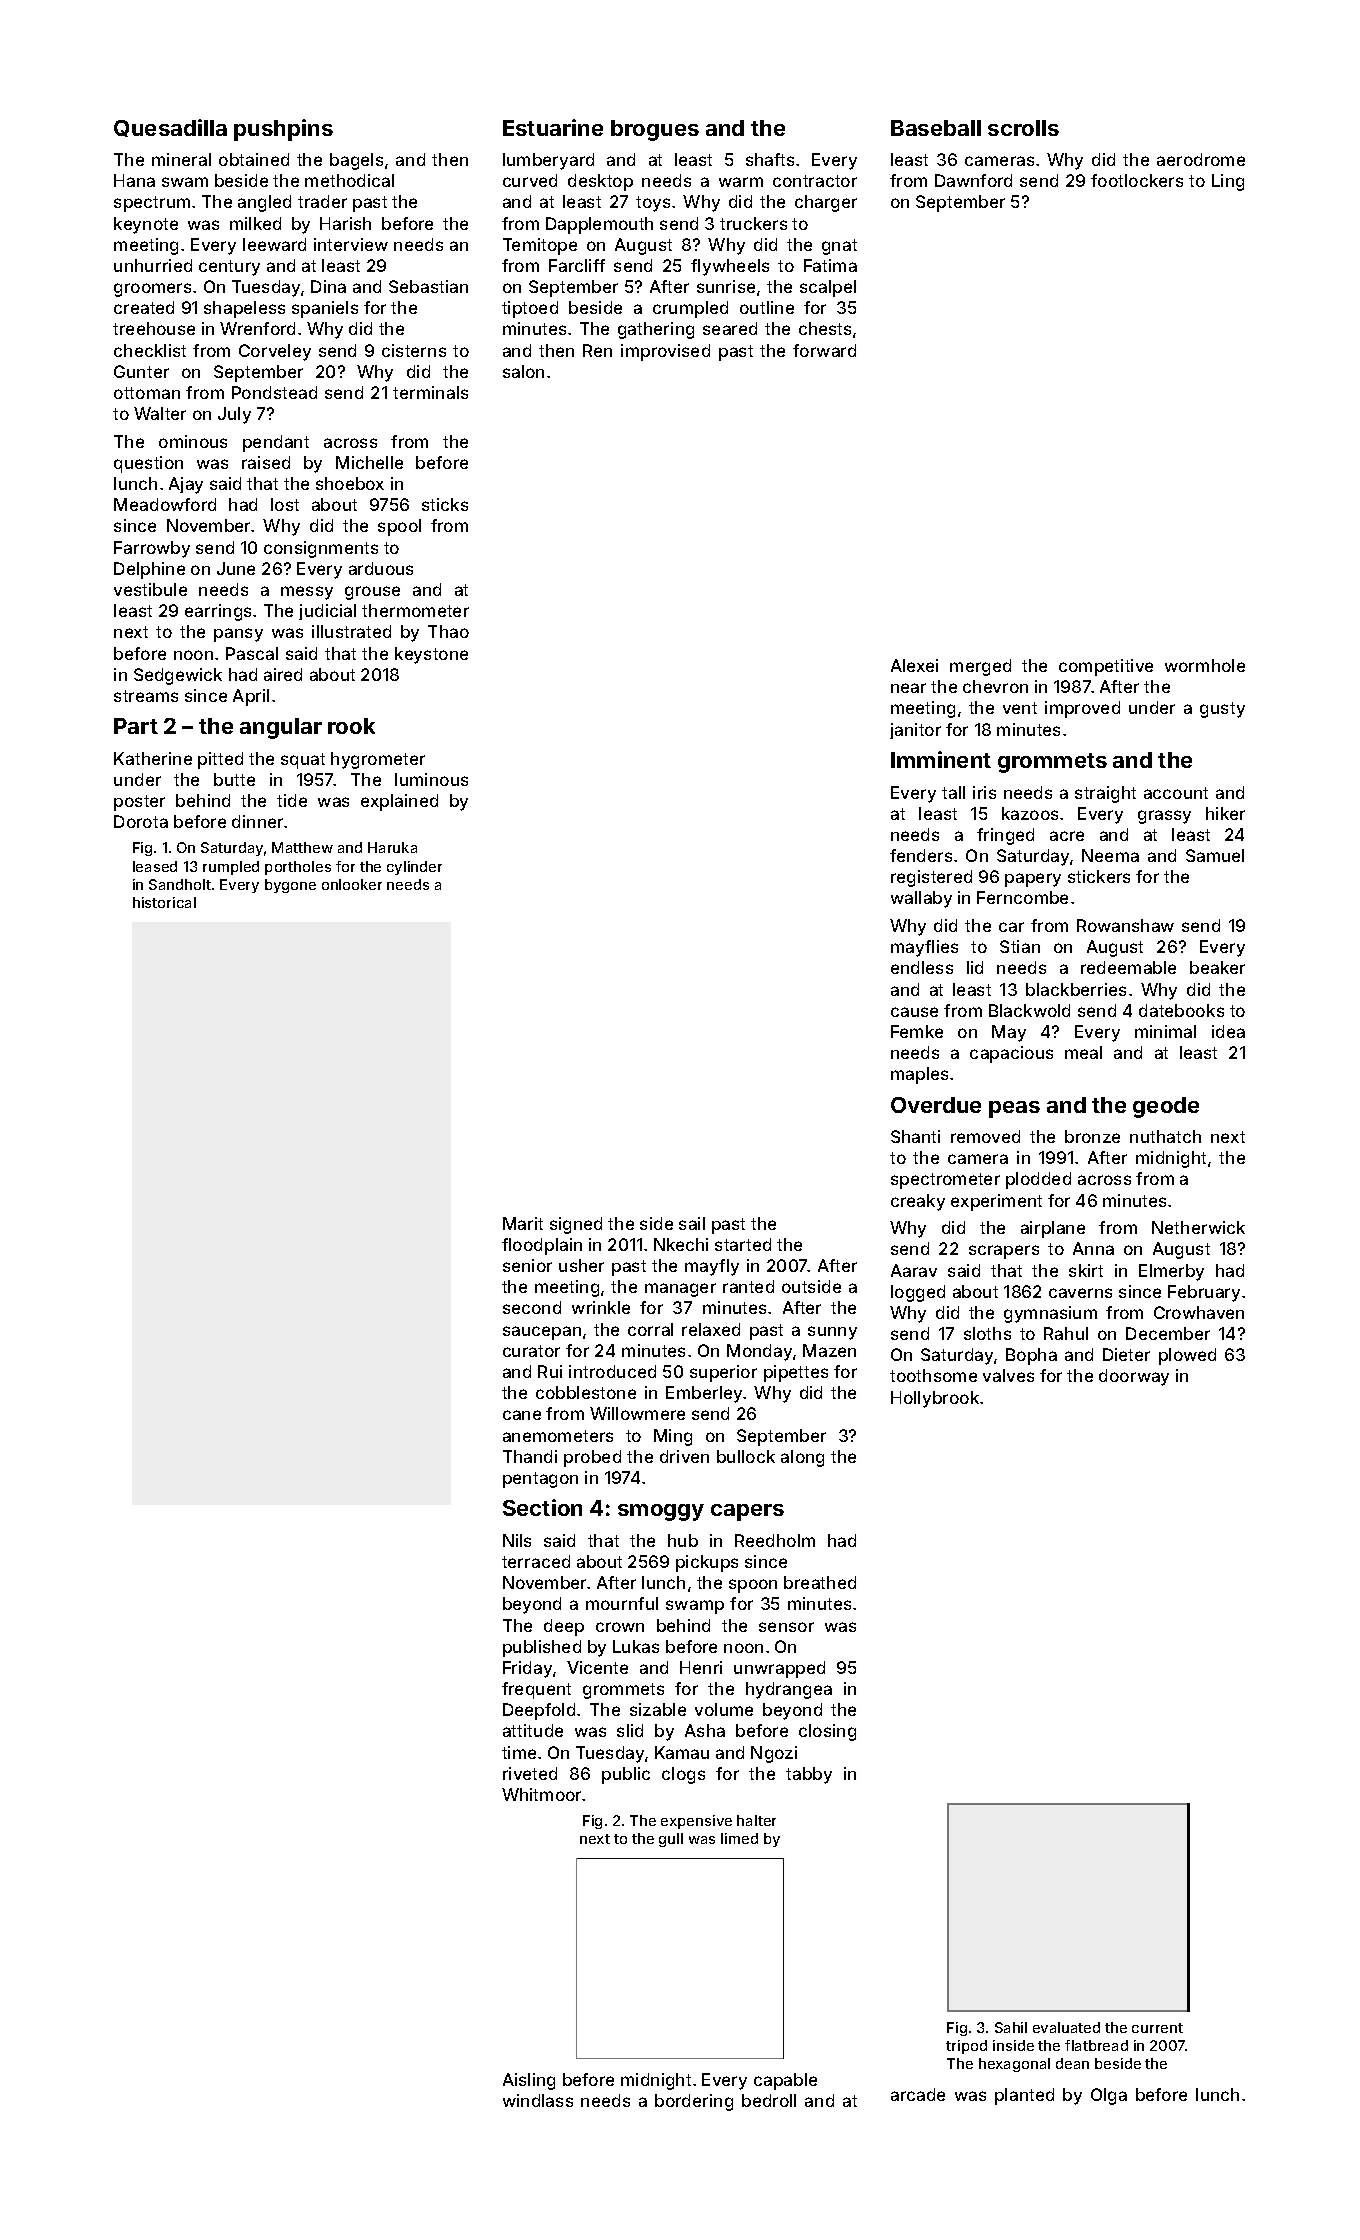 This page has height=2240, width=1360. What do you see at coordinates (431, 779) in the page?
I see `luminous` at bounding box center [431, 779].
